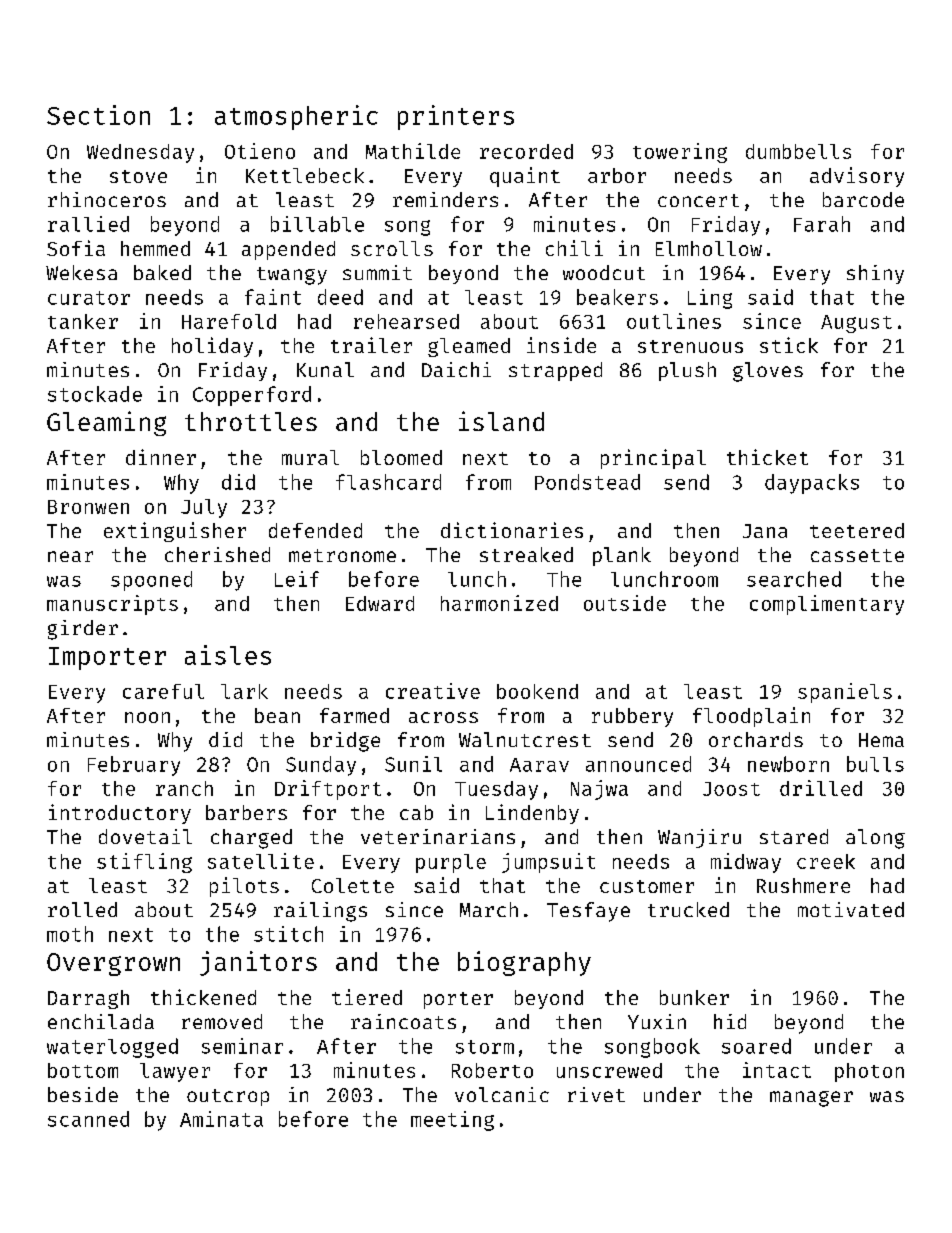 The height and width of the screenshot is (1233, 952). What do you see at coordinates (413, 764) in the screenshot?
I see `Sunil` at bounding box center [413, 764].
